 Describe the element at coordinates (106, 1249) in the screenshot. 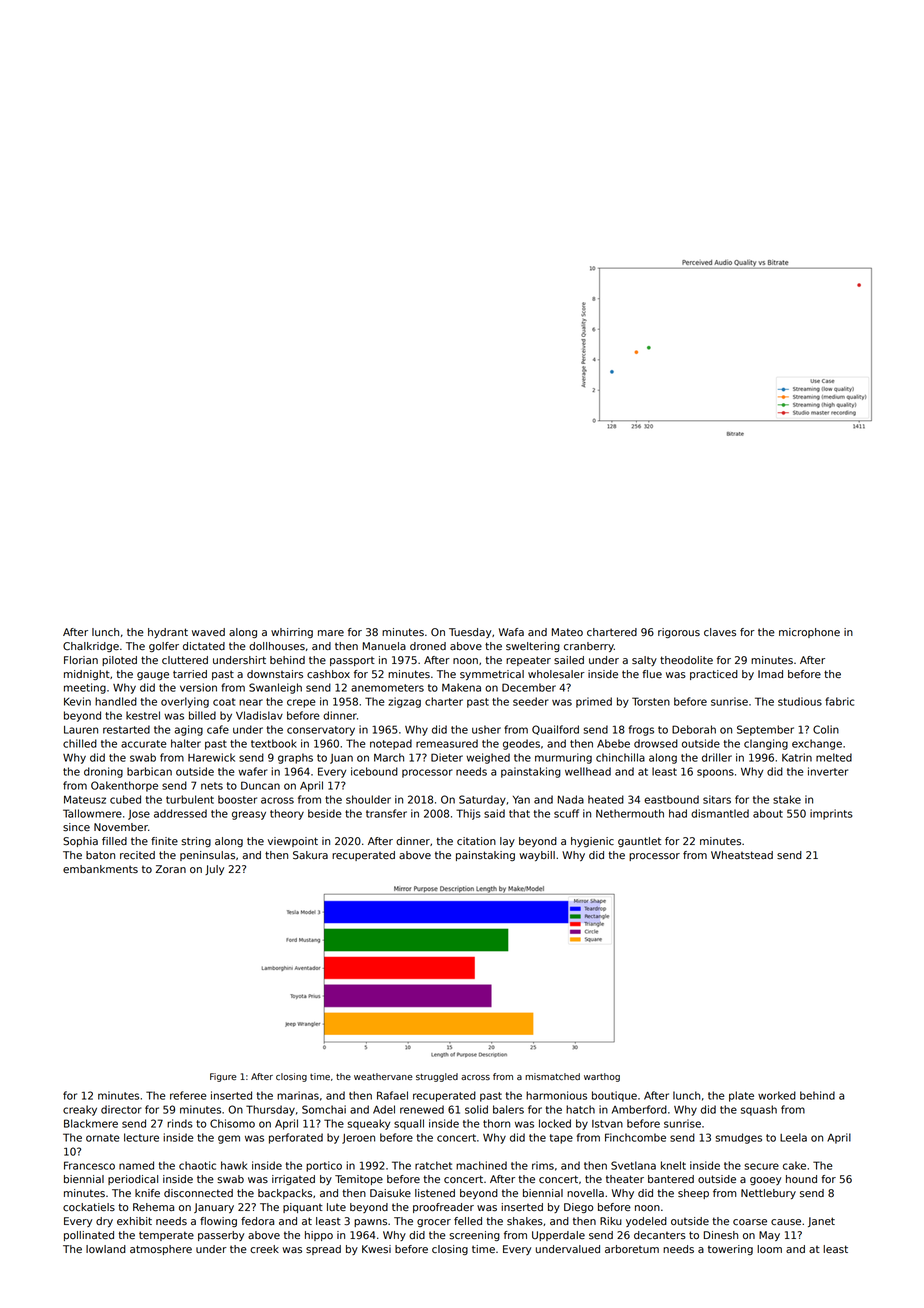

I see `lowland` at that location.
